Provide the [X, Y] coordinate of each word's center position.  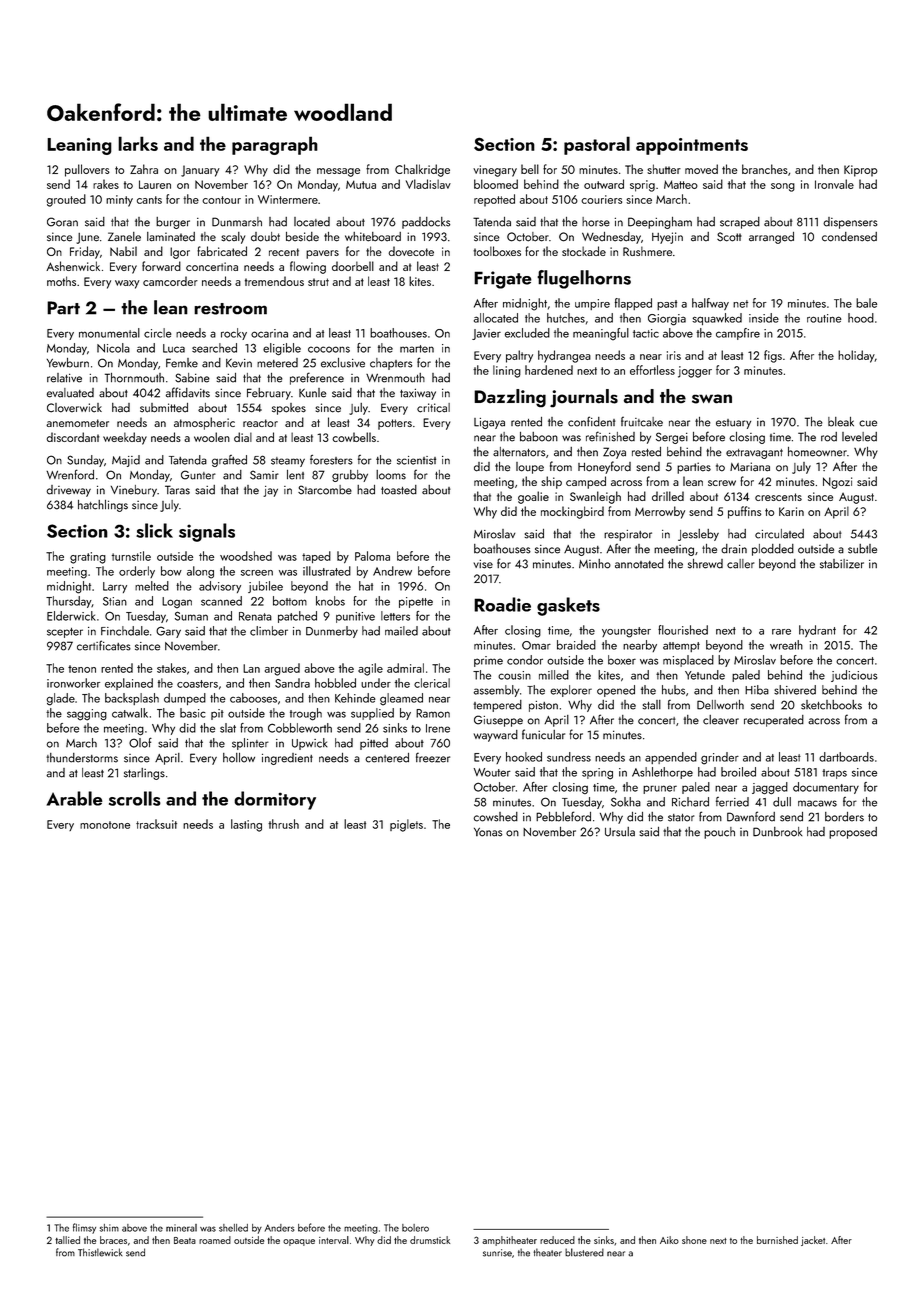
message [338, 172]
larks [138, 143]
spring [597, 774]
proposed [853, 833]
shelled [233, 1228]
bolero [415, 1228]
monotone [105, 825]
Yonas [488, 832]
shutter [664, 169]
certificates [104, 645]
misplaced [688, 661]
